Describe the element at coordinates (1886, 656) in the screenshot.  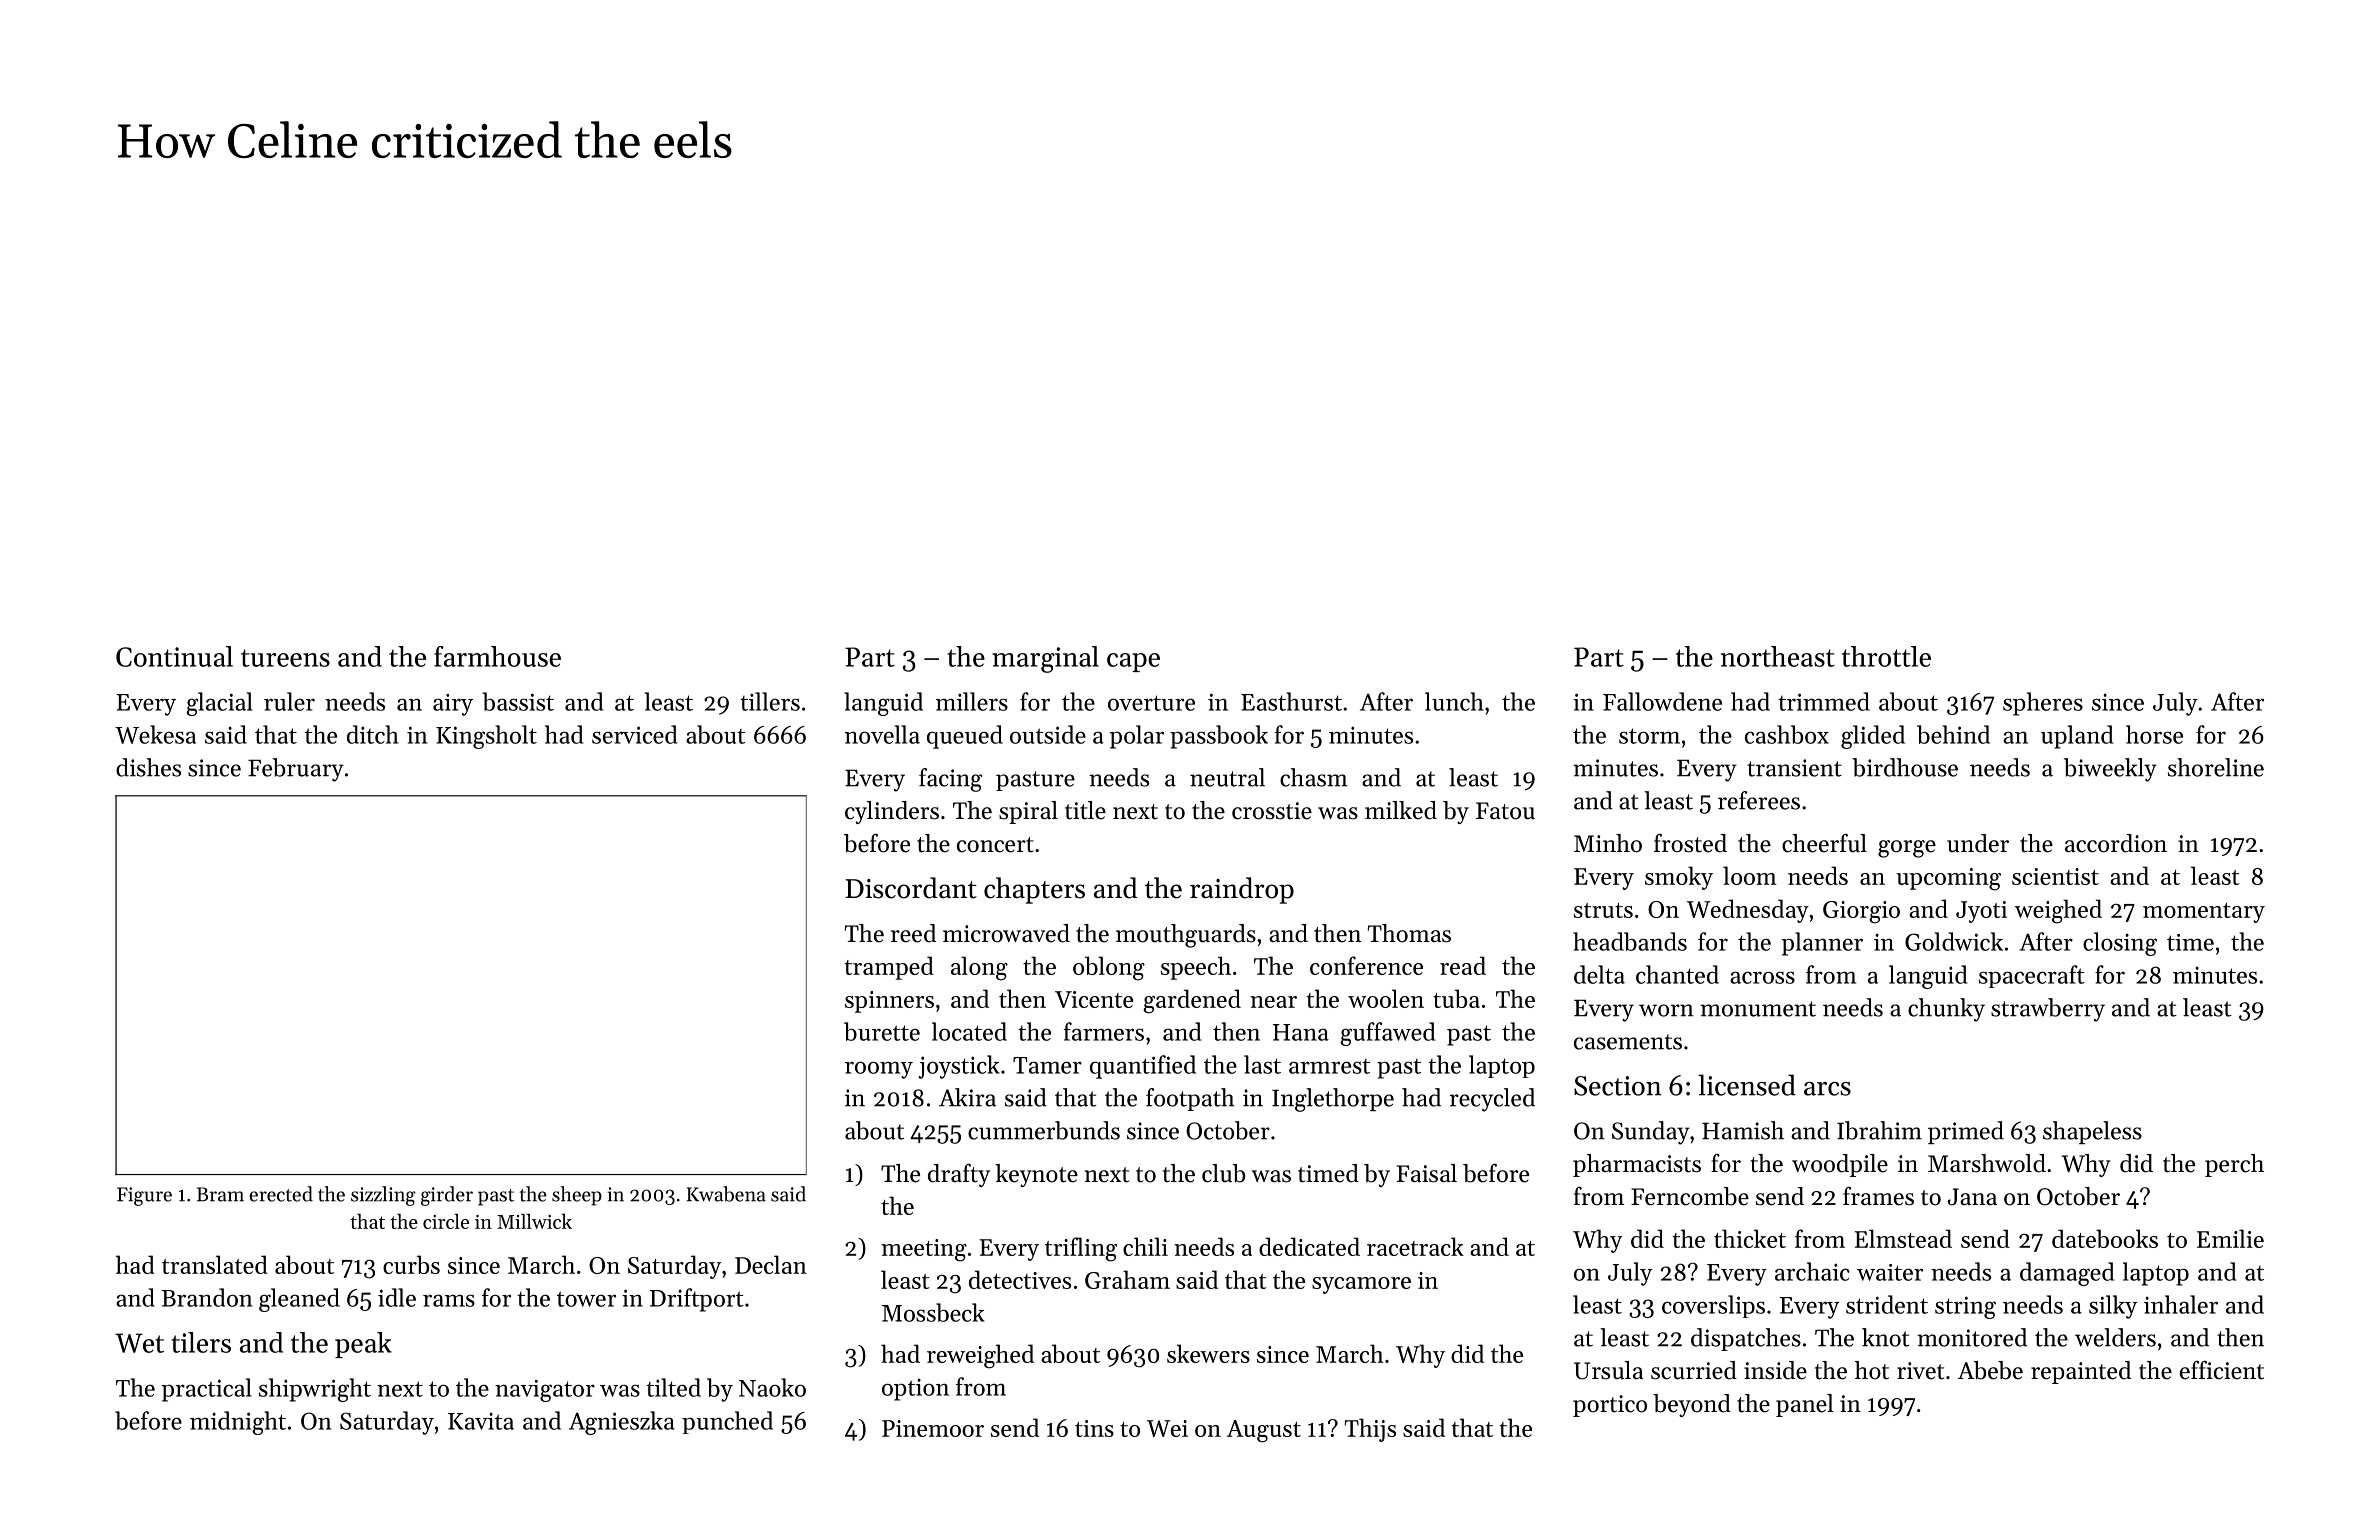
I see `throttle` at that location.
